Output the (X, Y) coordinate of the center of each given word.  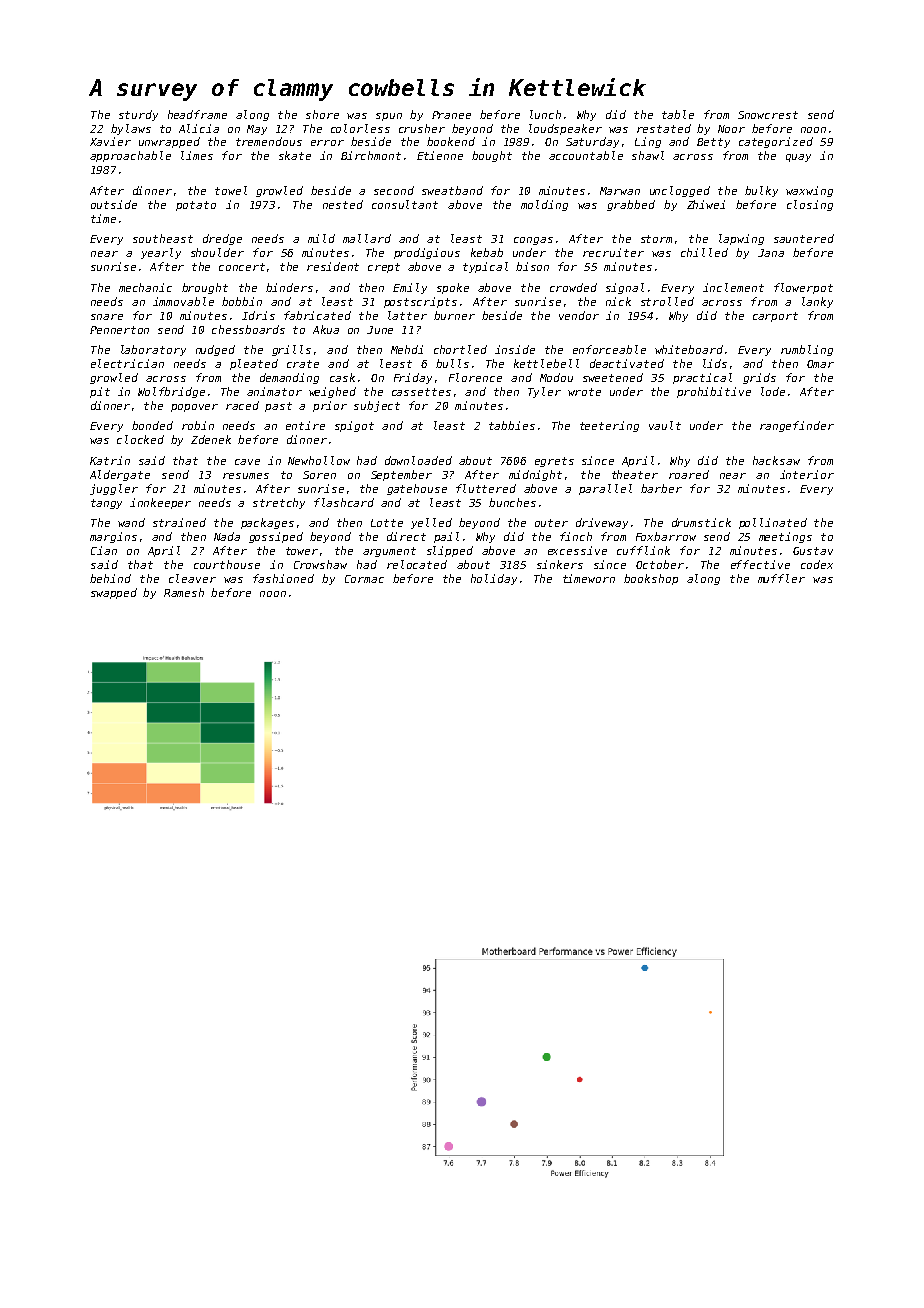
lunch (545, 114)
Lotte (387, 523)
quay (798, 158)
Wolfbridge (171, 392)
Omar (820, 364)
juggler (114, 489)
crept (384, 268)
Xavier (110, 141)
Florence (475, 377)
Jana (771, 253)
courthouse (227, 564)
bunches (512, 502)
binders (289, 287)
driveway (602, 523)
